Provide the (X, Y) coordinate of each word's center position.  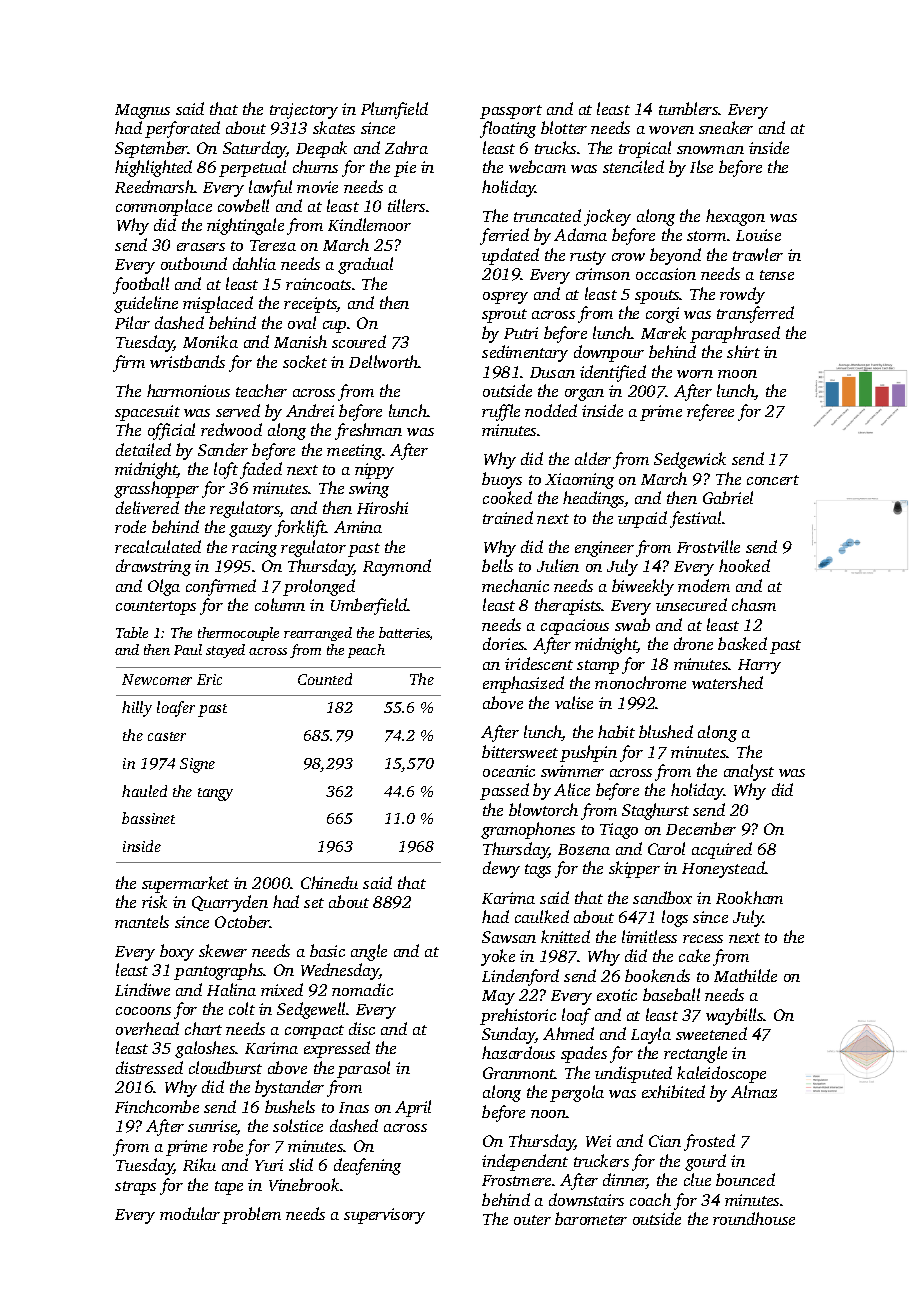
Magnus (142, 111)
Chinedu (329, 882)
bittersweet (520, 751)
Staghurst (655, 811)
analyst (749, 772)
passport (511, 112)
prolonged (319, 587)
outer (532, 1220)
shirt (743, 351)
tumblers (689, 108)
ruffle (501, 412)
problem (251, 1215)
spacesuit (147, 413)
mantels (142, 921)
